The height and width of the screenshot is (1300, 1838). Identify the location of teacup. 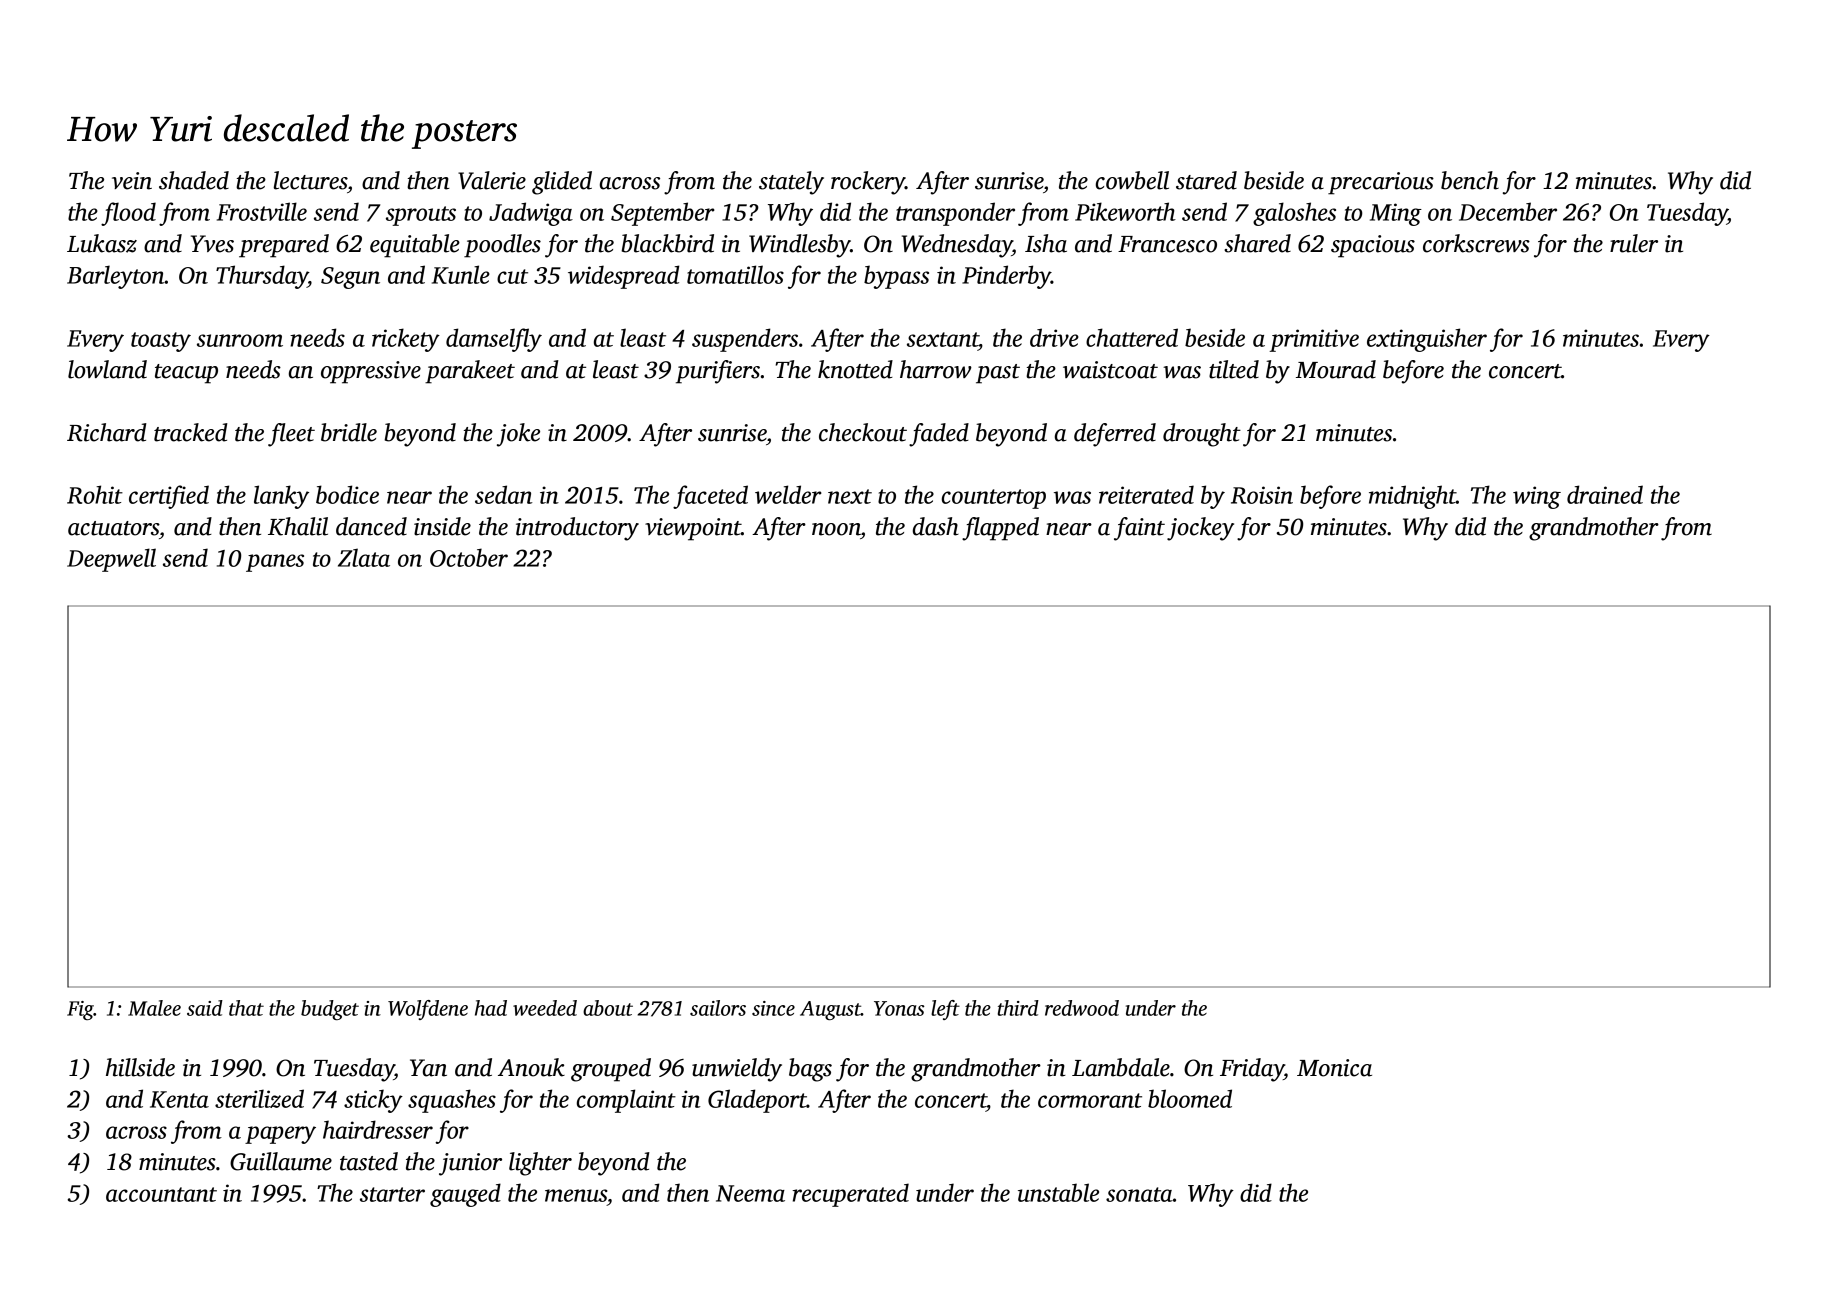
(186, 374).
